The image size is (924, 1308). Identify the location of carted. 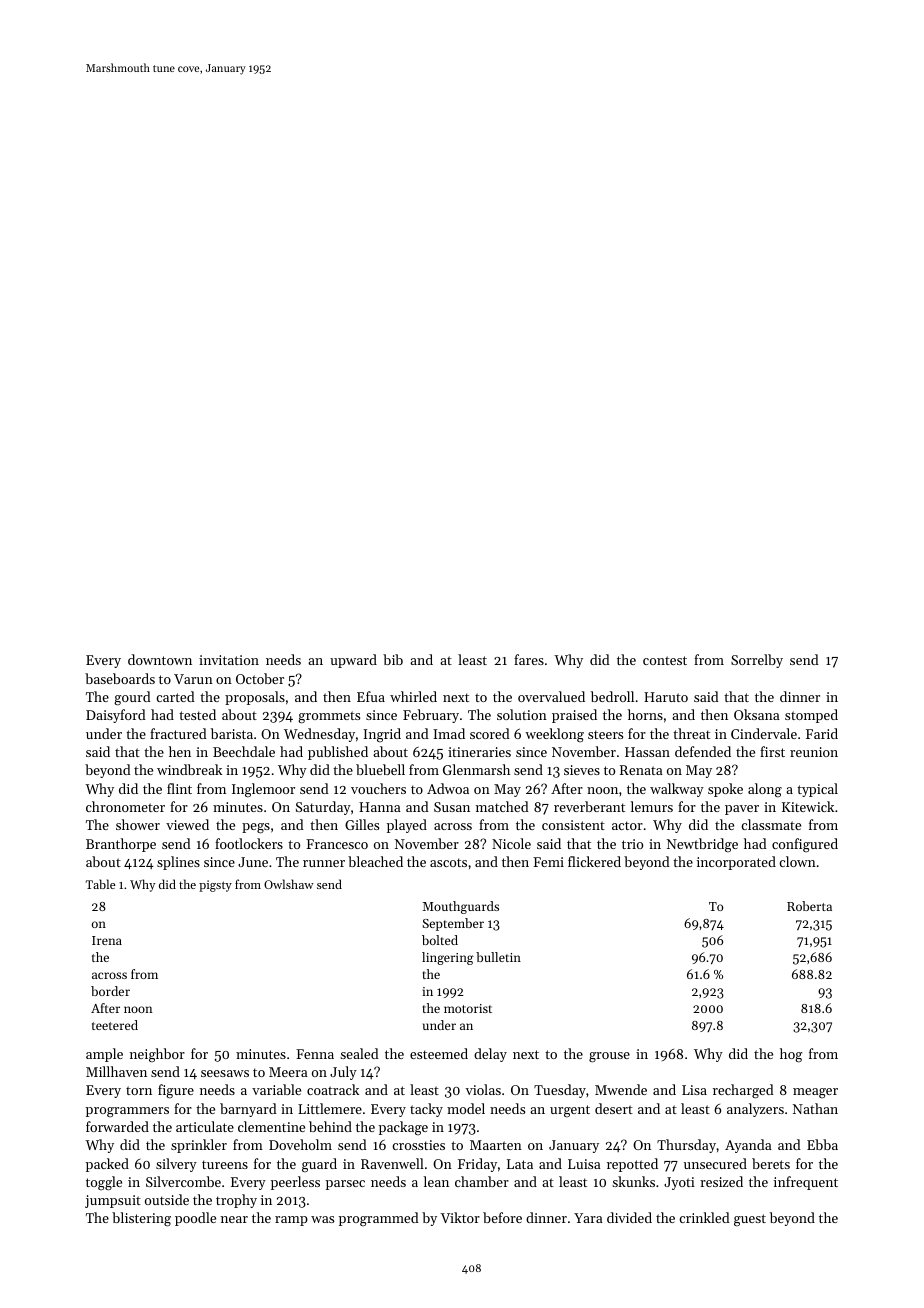
(175, 696).
